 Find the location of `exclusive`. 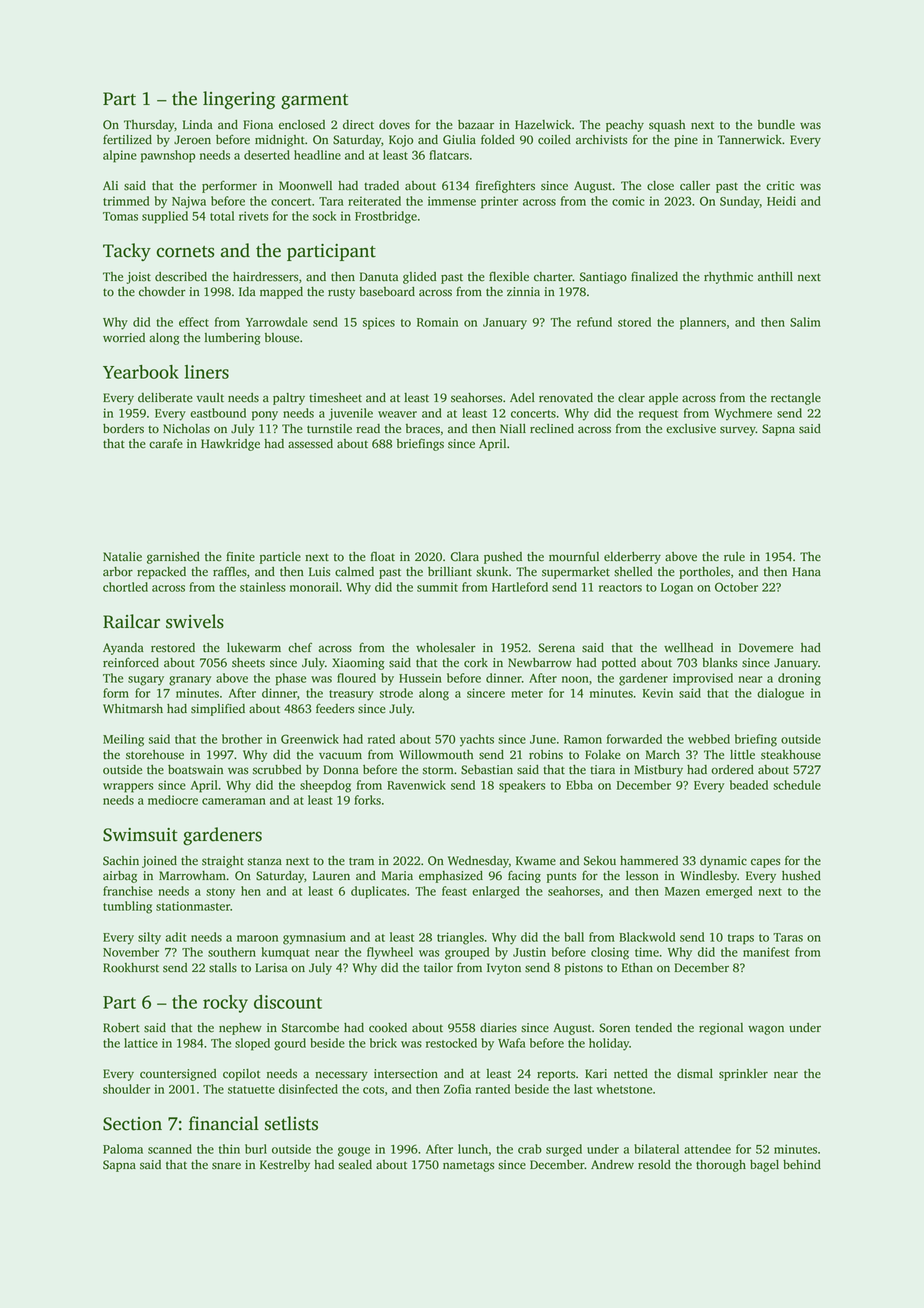

exclusive is located at coordinates (691, 429).
